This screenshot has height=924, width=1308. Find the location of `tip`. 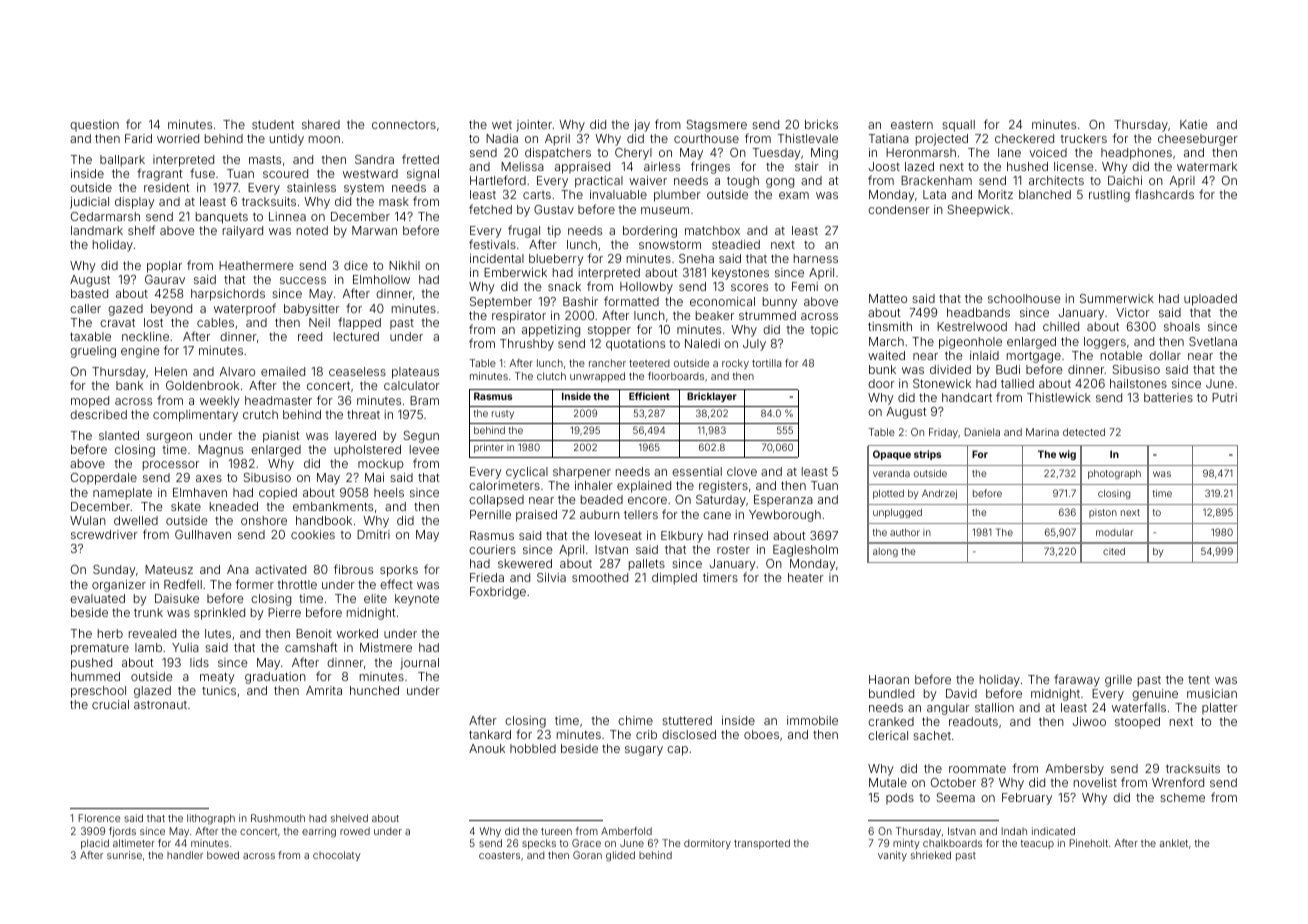

tip is located at coordinates (554, 232).
